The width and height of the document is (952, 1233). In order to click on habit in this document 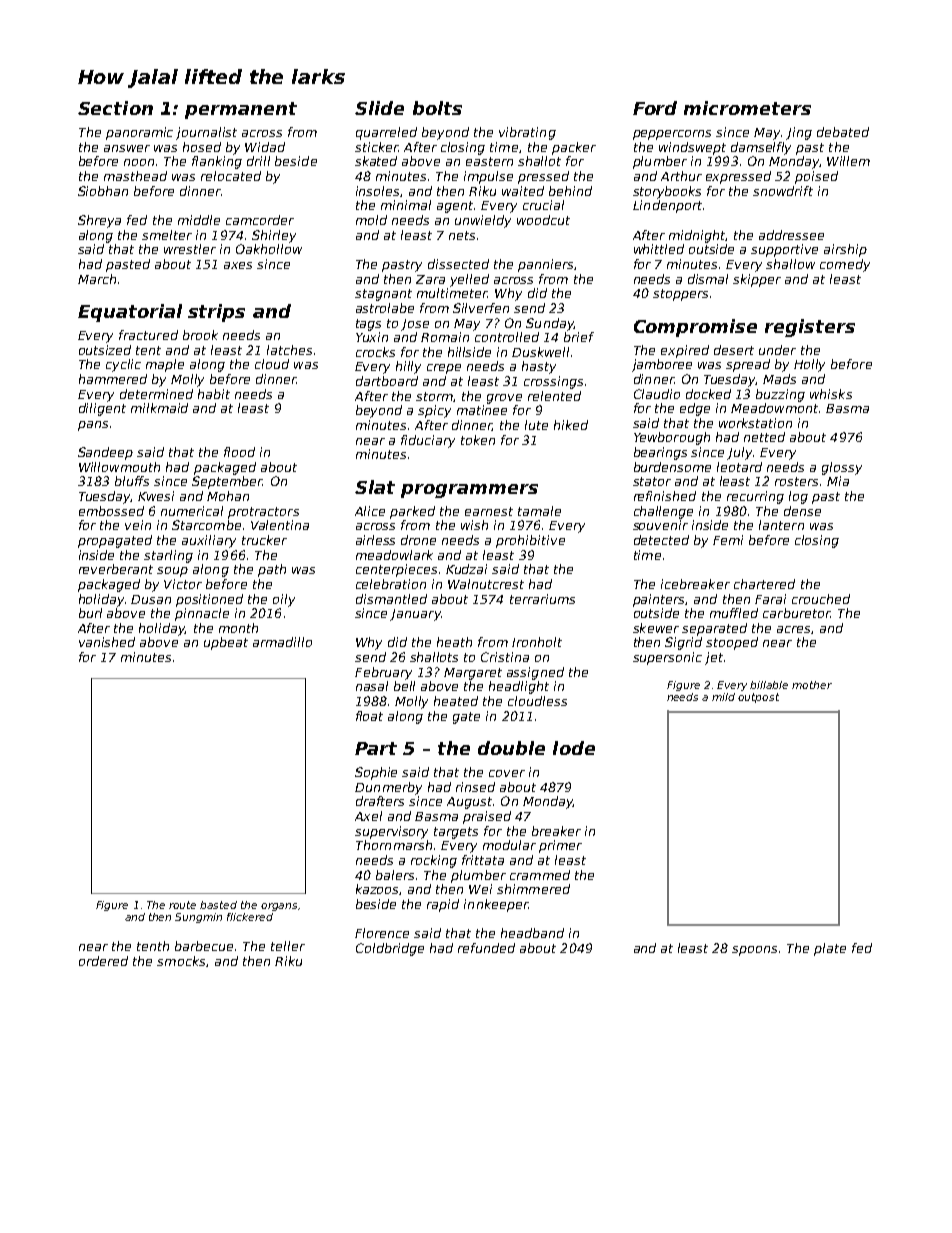, I will do `click(214, 394)`.
